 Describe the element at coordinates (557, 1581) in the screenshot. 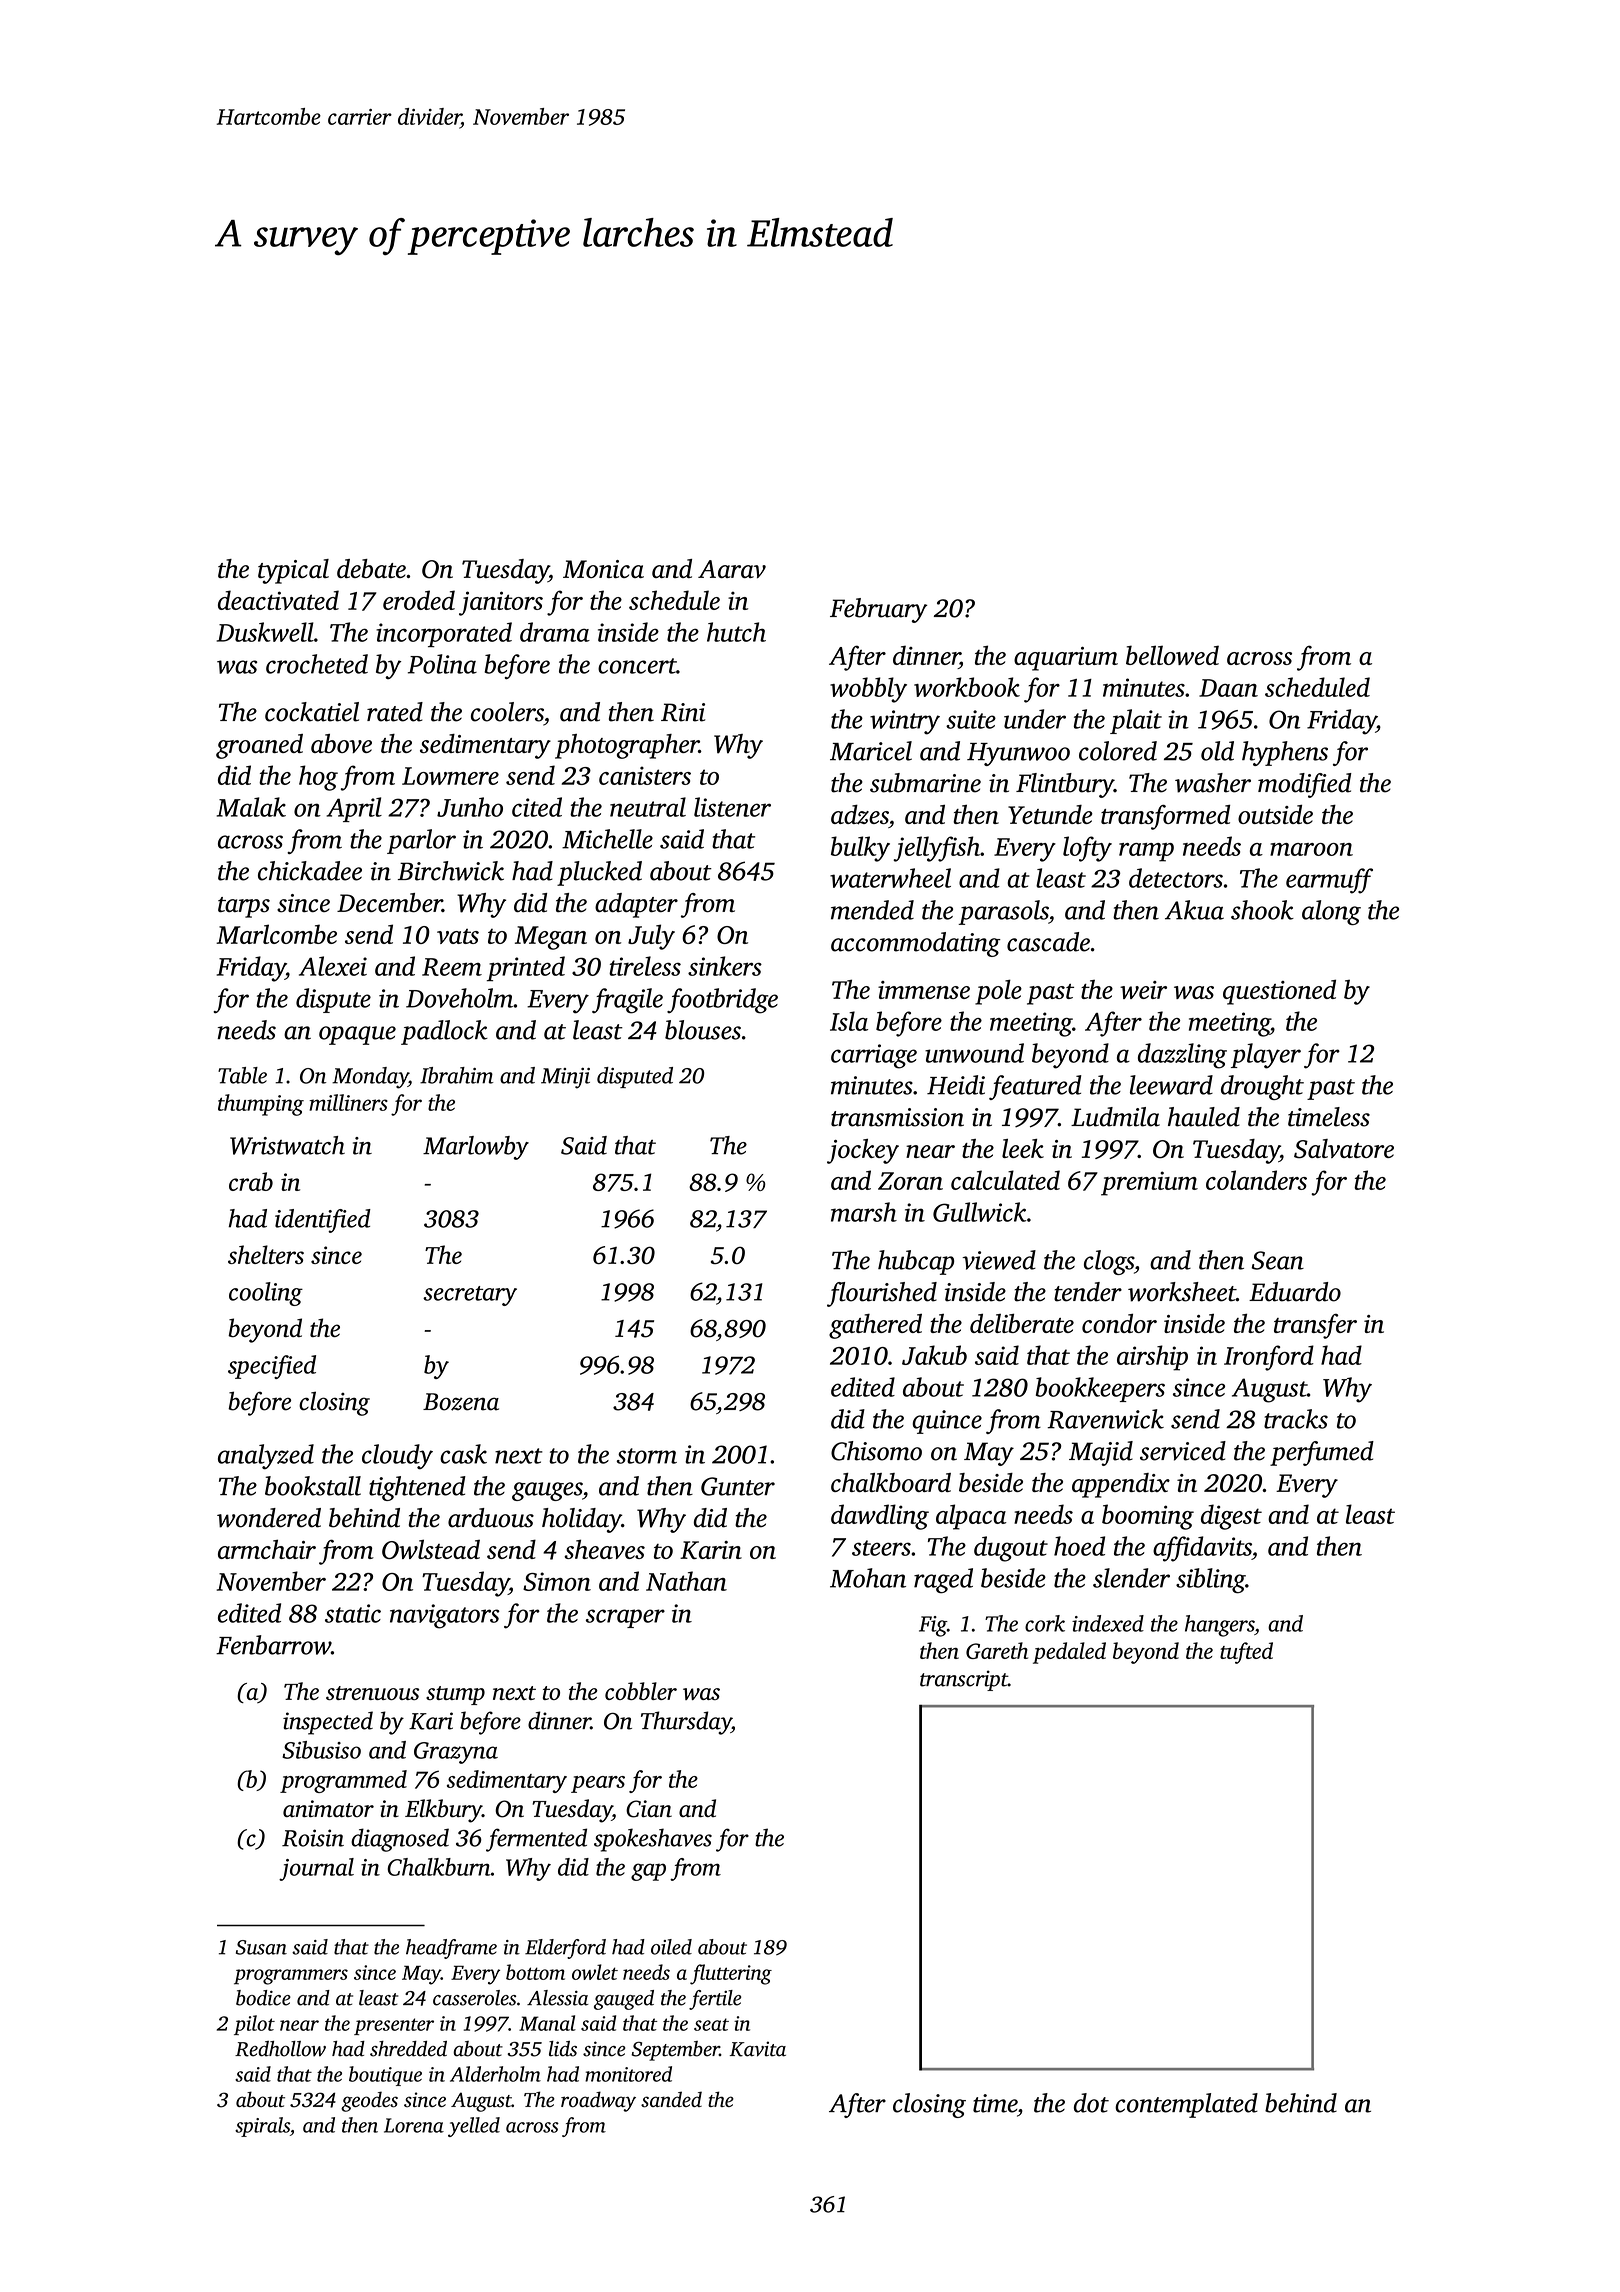

I see `Simon` at that location.
